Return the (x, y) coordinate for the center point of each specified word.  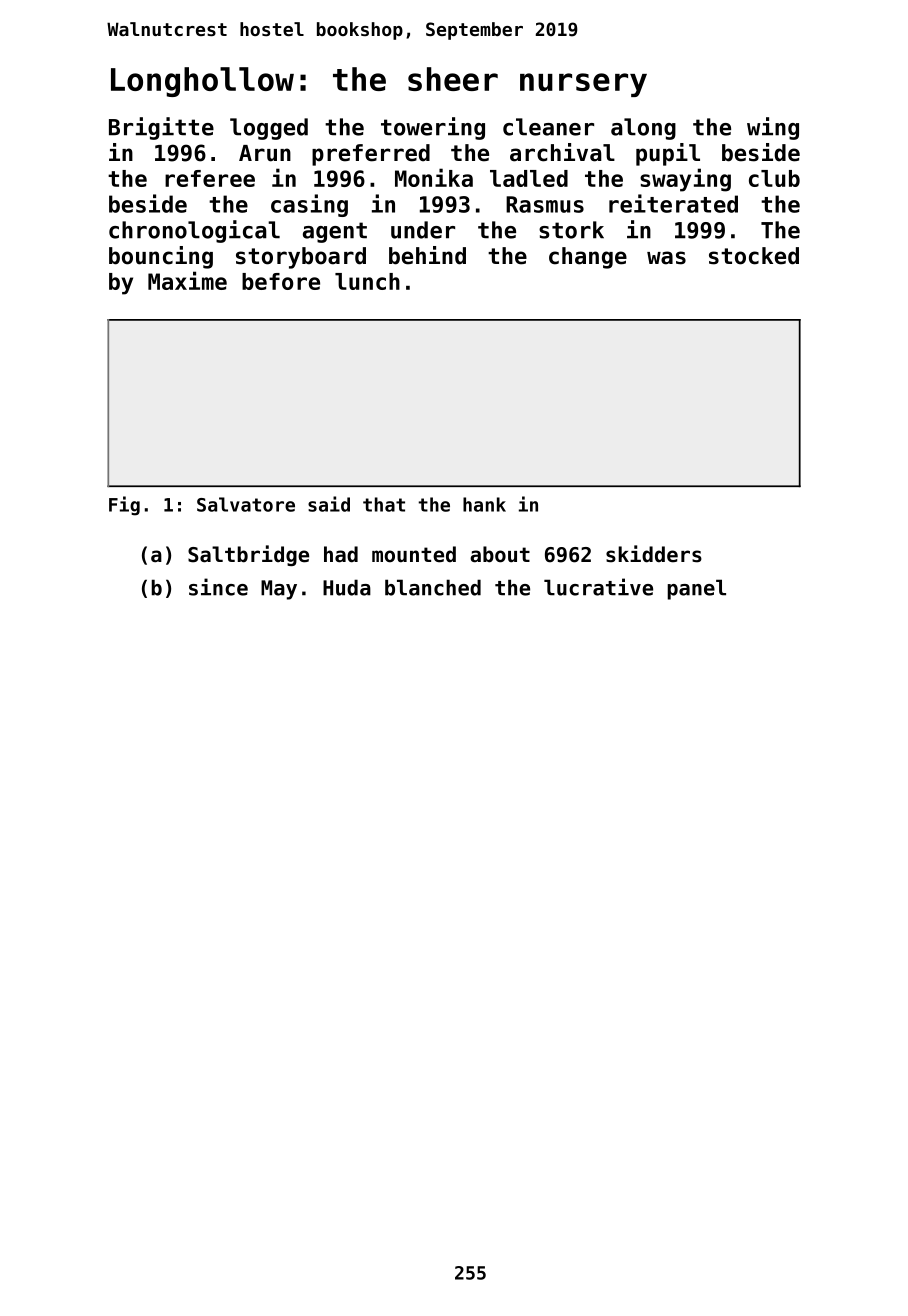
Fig (124, 506)
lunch (367, 281)
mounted (414, 554)
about (500, 554)
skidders (654, 554)
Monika (434, 177)
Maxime (187, 280)
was (666, 258)
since (218, 587)
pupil (668, 154)
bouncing (161, 257)
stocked (754, 256)
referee (210, 178)
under (423, 230)
